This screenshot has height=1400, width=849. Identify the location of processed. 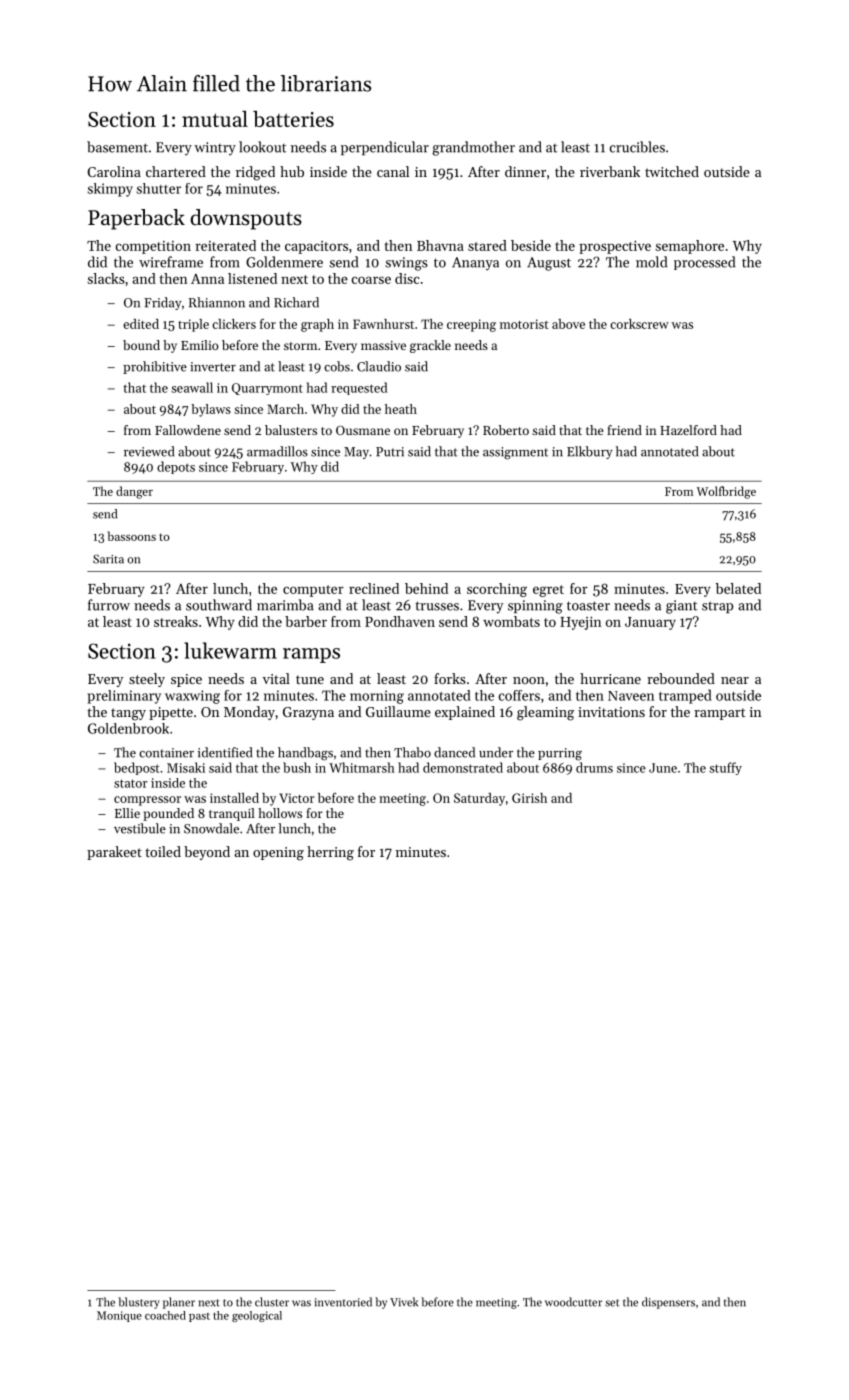
(704, 263).
